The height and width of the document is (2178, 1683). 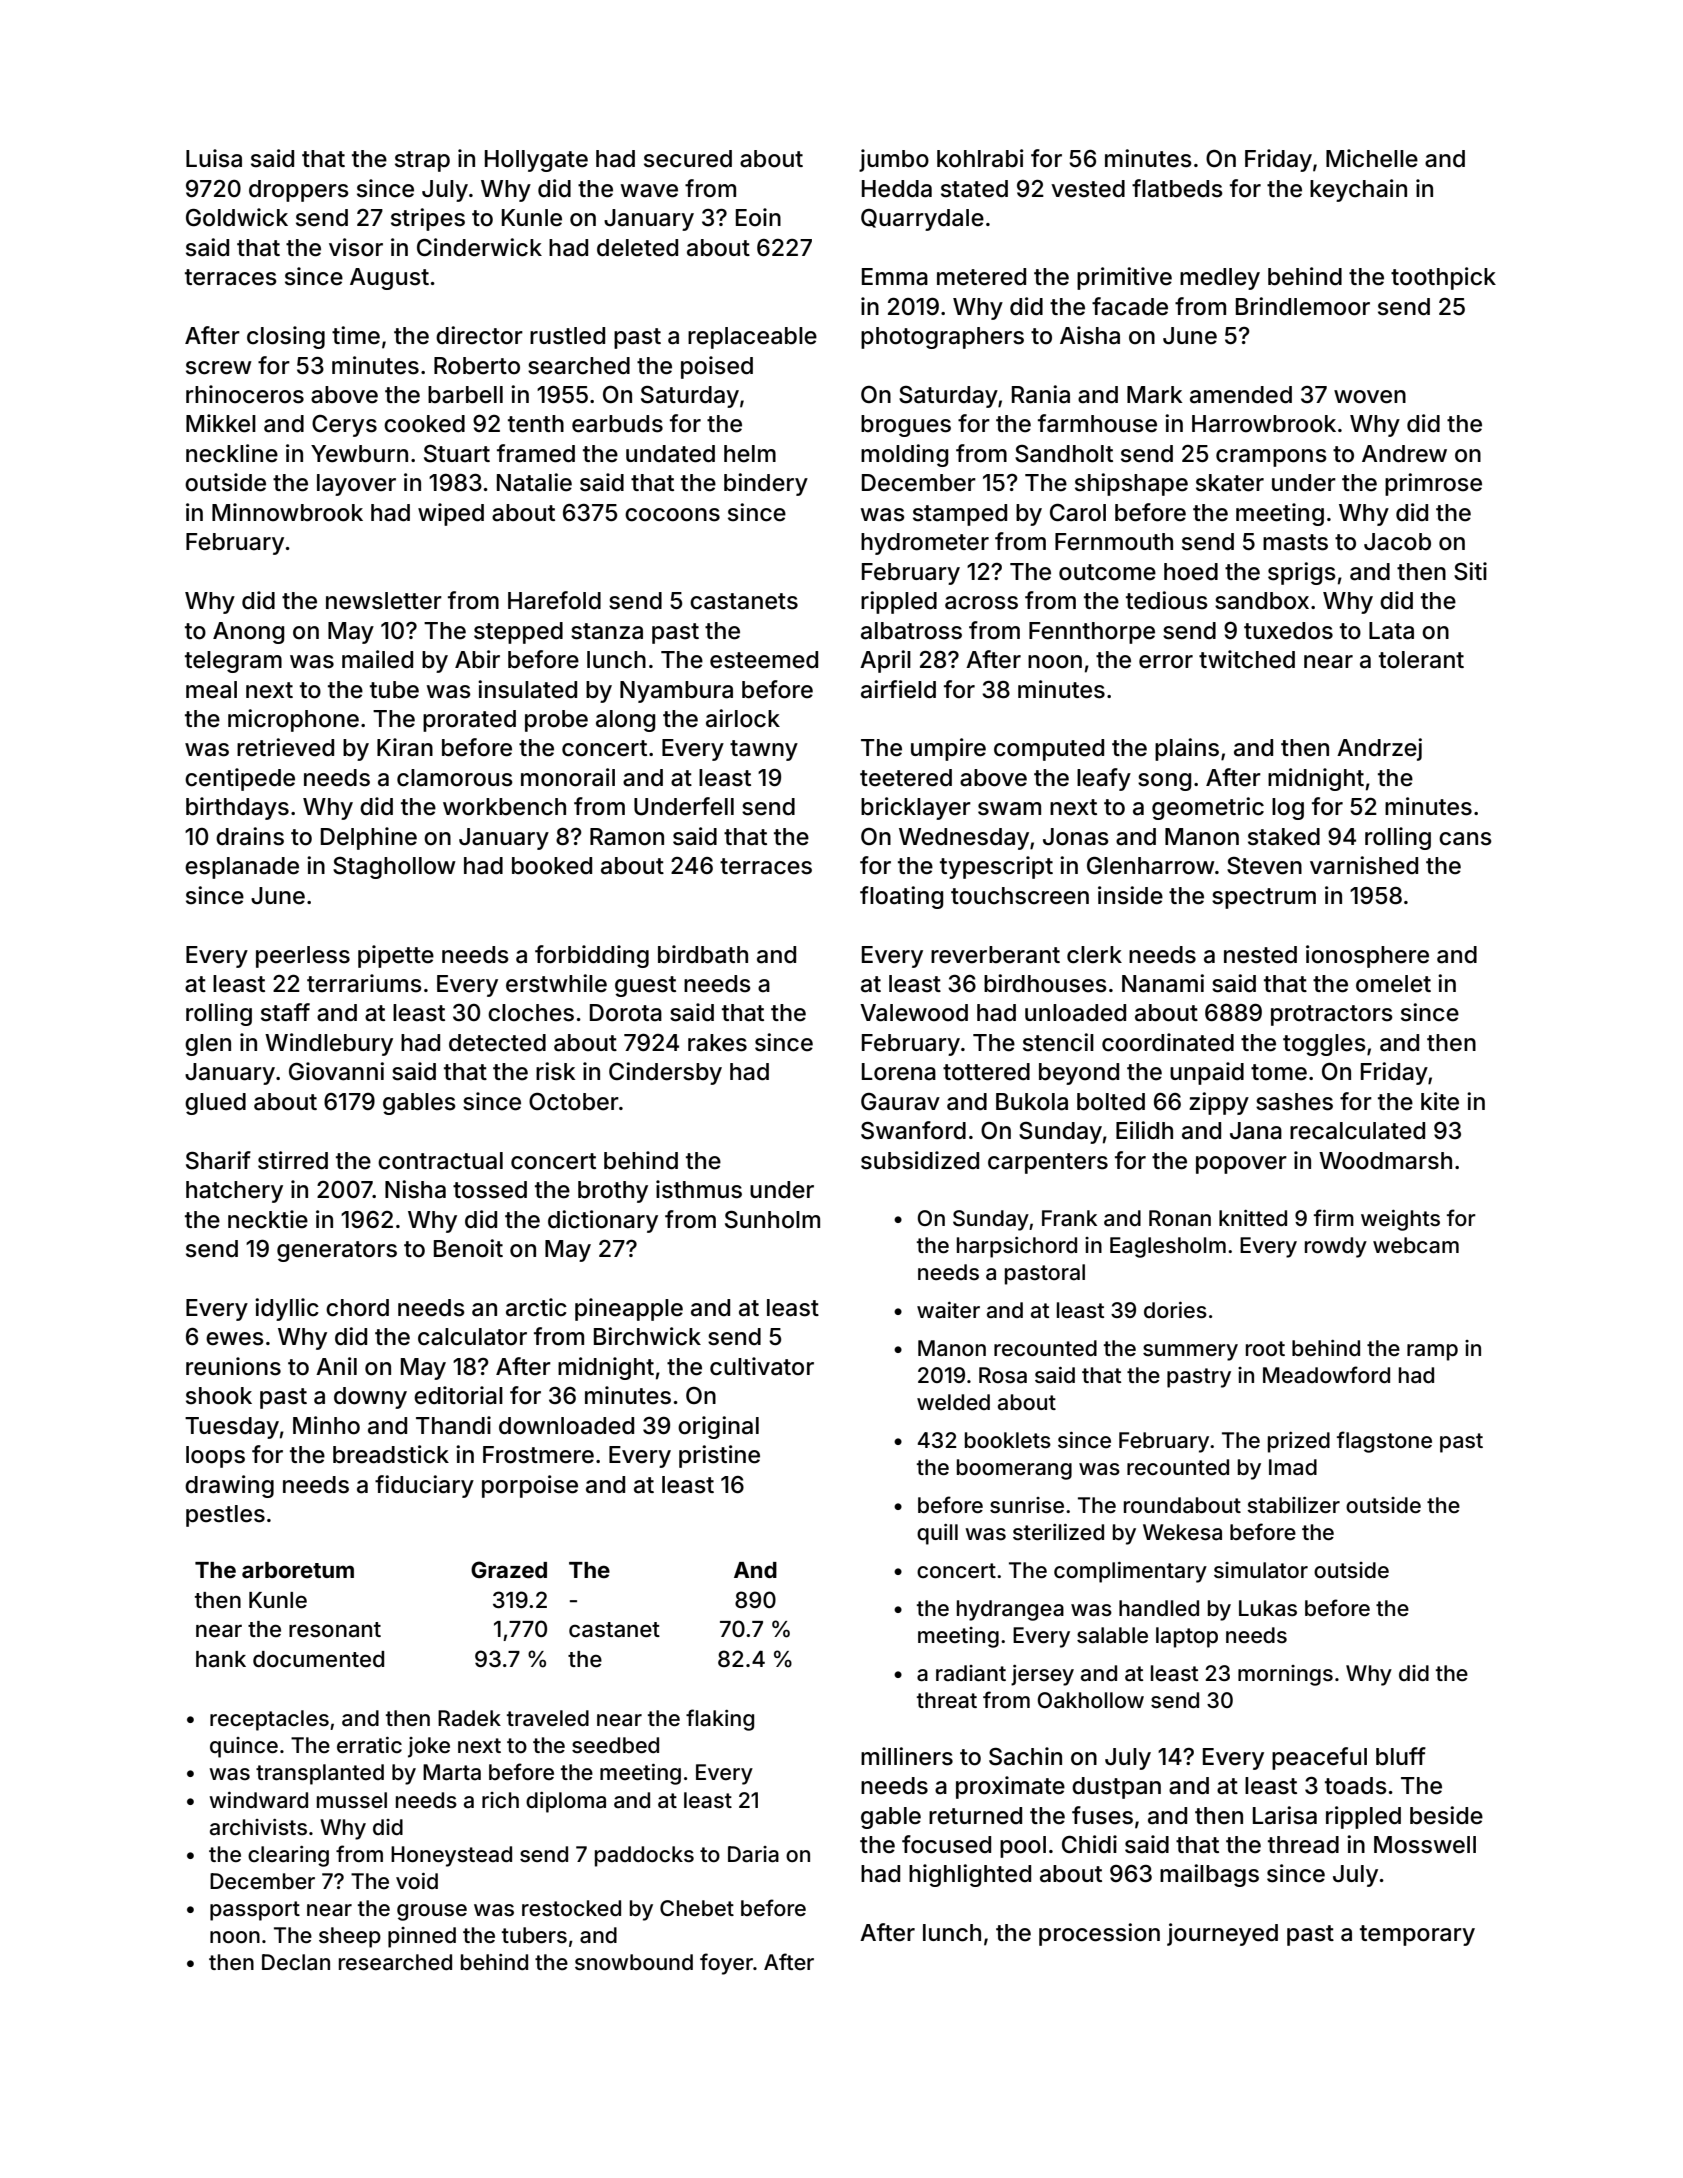 I want to click on probe, so click(x=556, y=721).
